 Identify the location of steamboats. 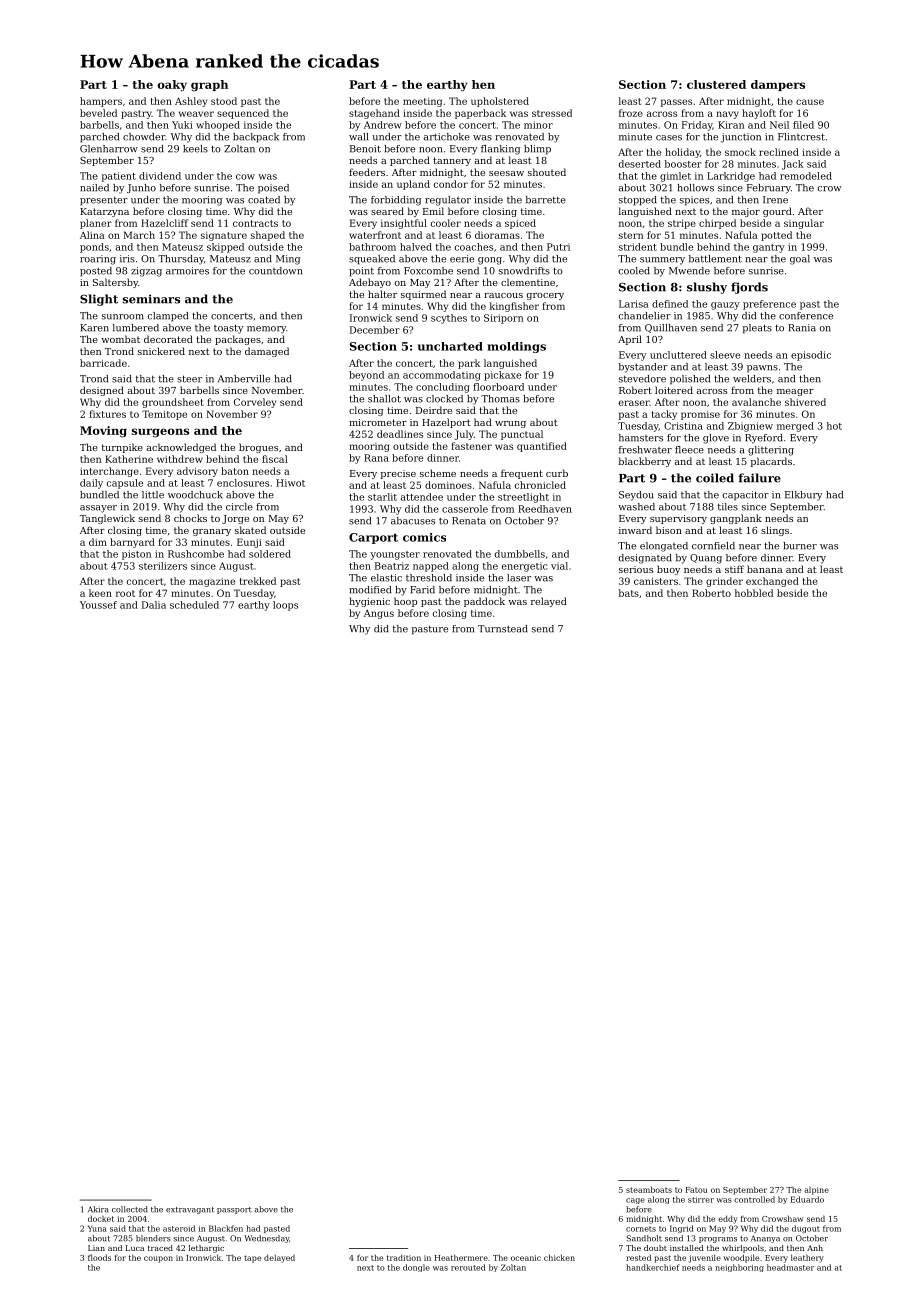
(649, 1189).
